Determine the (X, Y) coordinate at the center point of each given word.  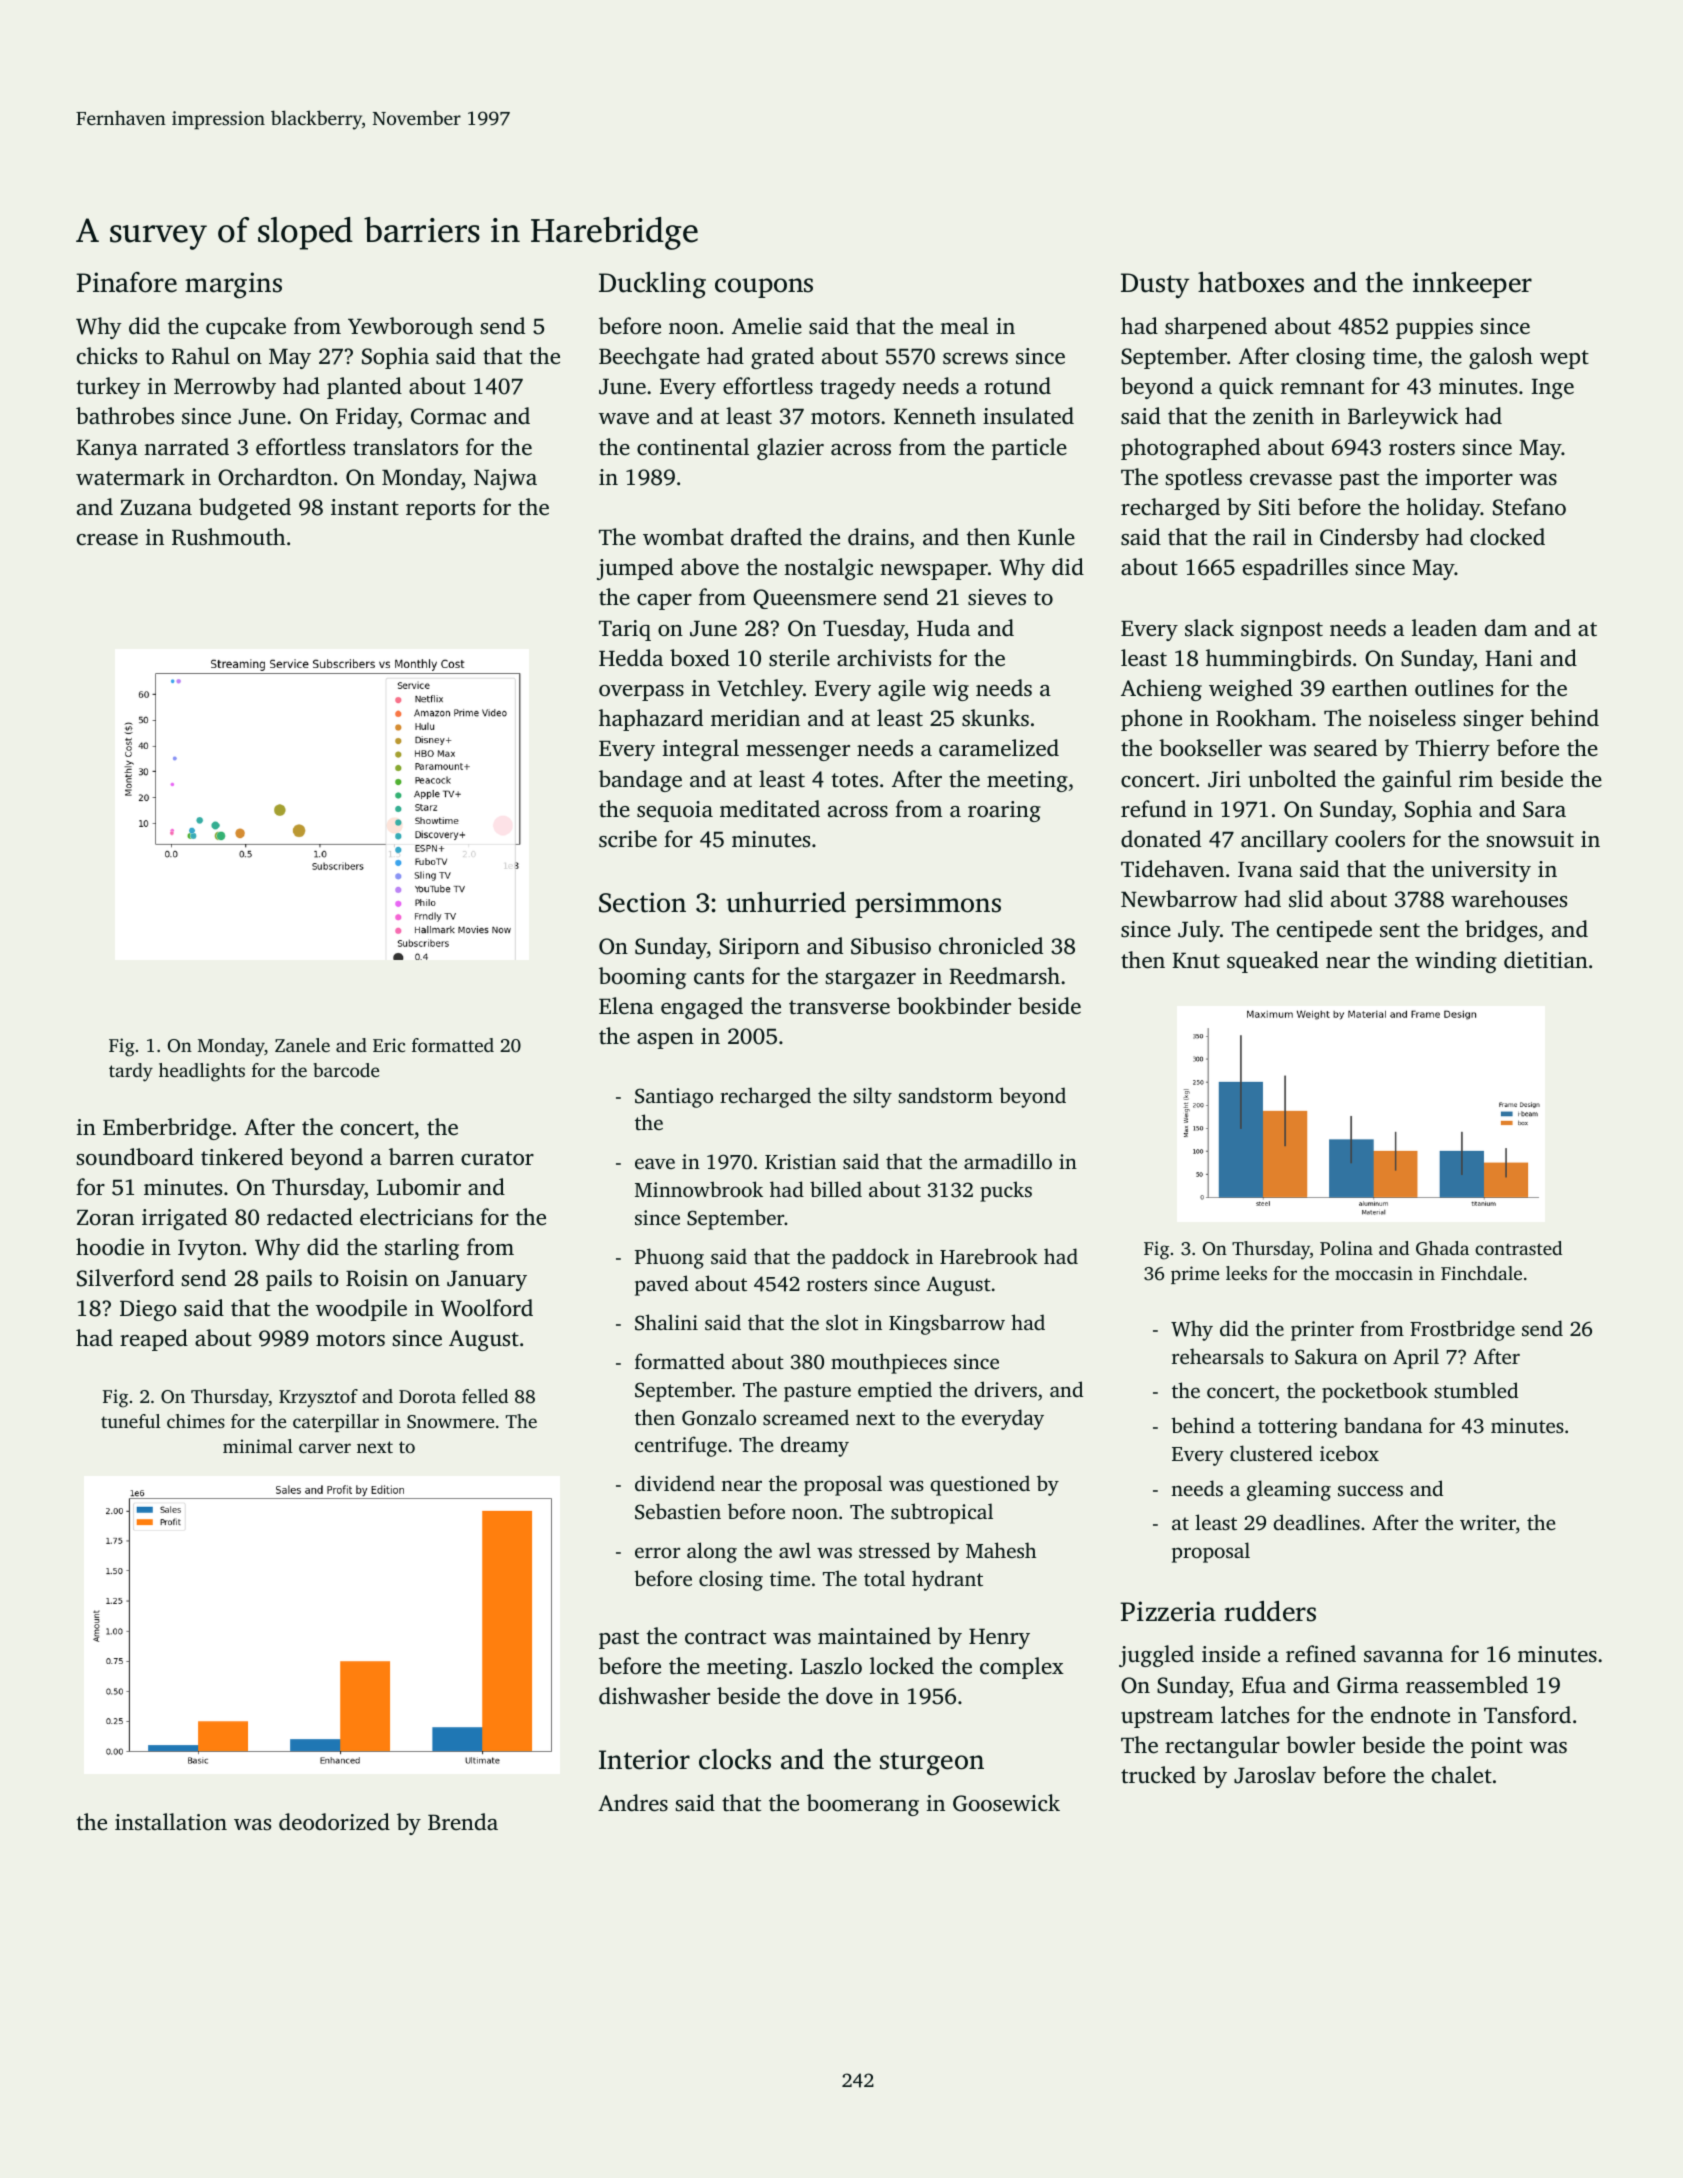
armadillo (1008, 1161)
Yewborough (410, 328)
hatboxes (1251, 282)
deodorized (334, 1822)
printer (1322, 1331)
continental (693, 447)
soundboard (135, 1157)
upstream (1167, 1718)
